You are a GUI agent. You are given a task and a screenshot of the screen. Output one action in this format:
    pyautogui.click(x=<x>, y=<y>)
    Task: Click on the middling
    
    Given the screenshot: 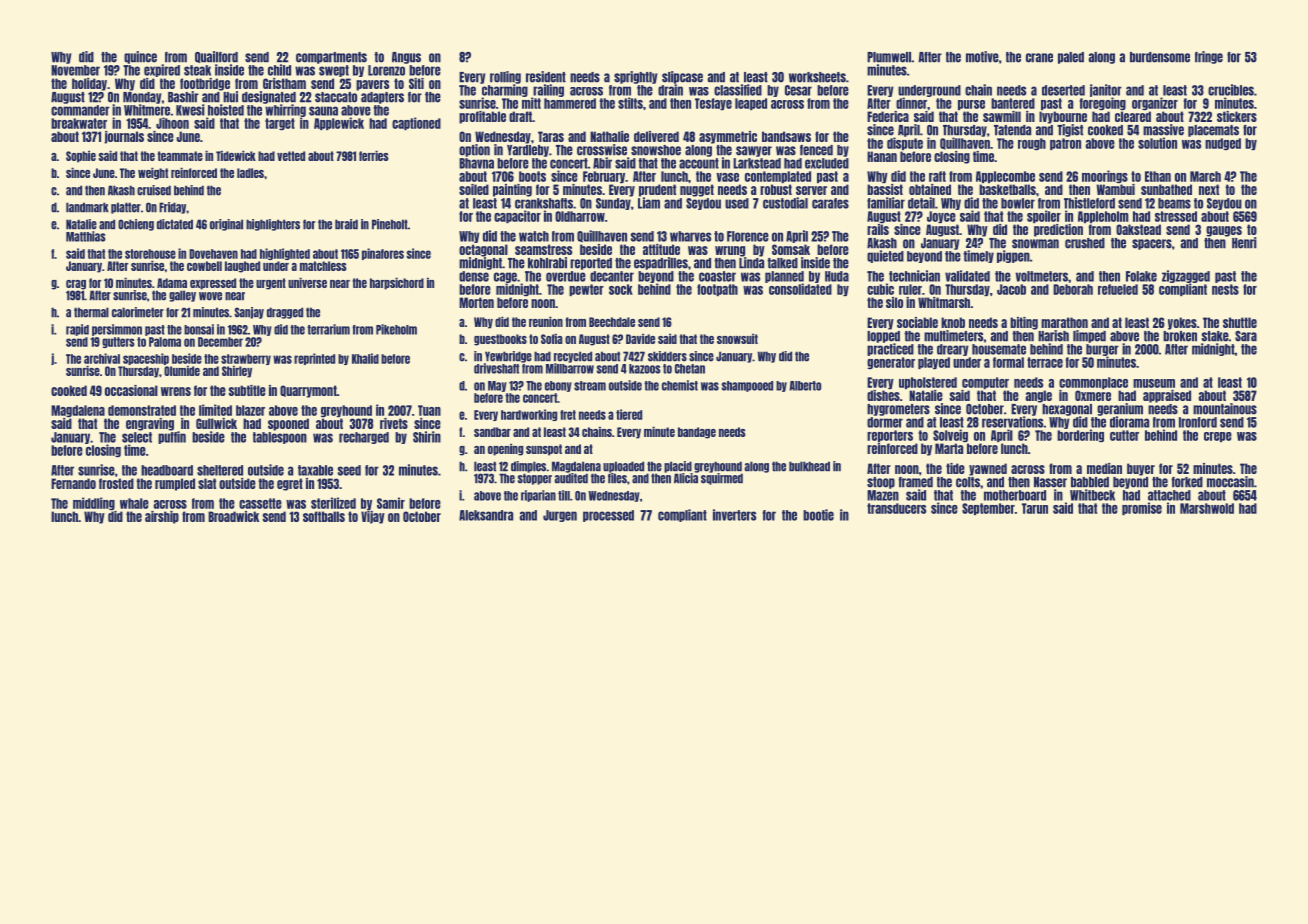 What is the action you would take?
    pyautogui.click(x=94, y=504)
